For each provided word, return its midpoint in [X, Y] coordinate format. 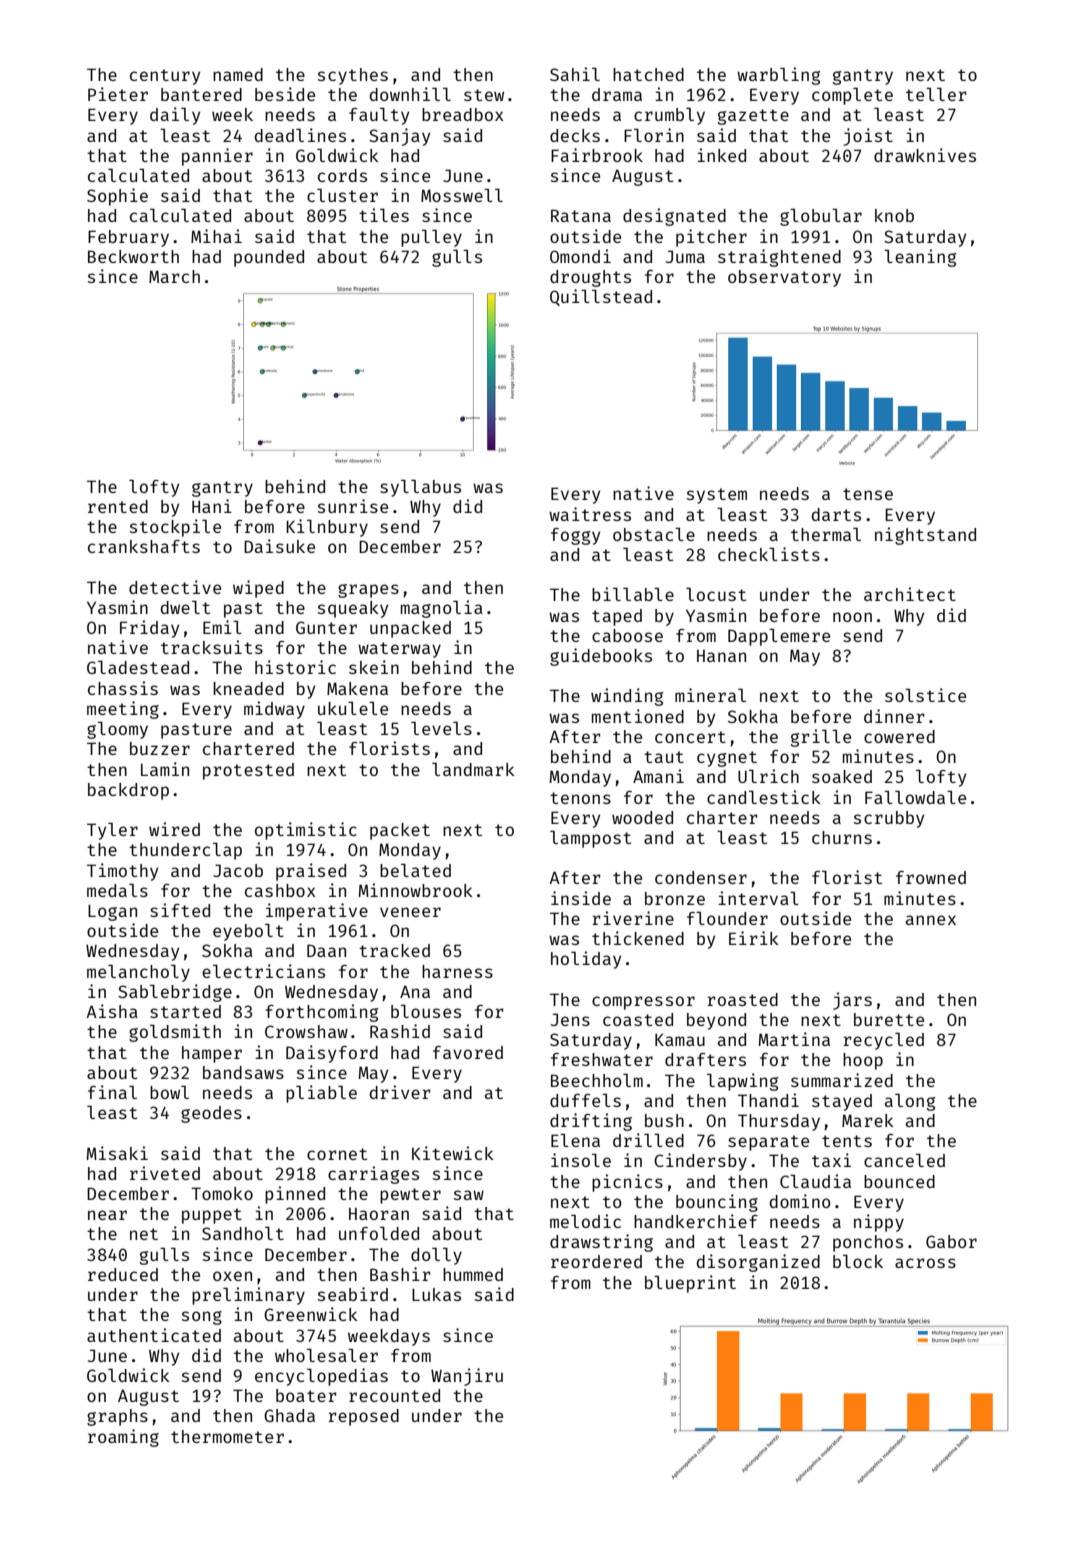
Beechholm [597, 1080]
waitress [590, 514]
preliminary [248, 1296]
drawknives [925, 155]
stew [484, 95]
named [238, 74]
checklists [769, 554]
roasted [742, 999]
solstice [925, 695]
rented [118, 506]
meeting [123, 710]
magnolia [442, 609]
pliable [321, 1094]
